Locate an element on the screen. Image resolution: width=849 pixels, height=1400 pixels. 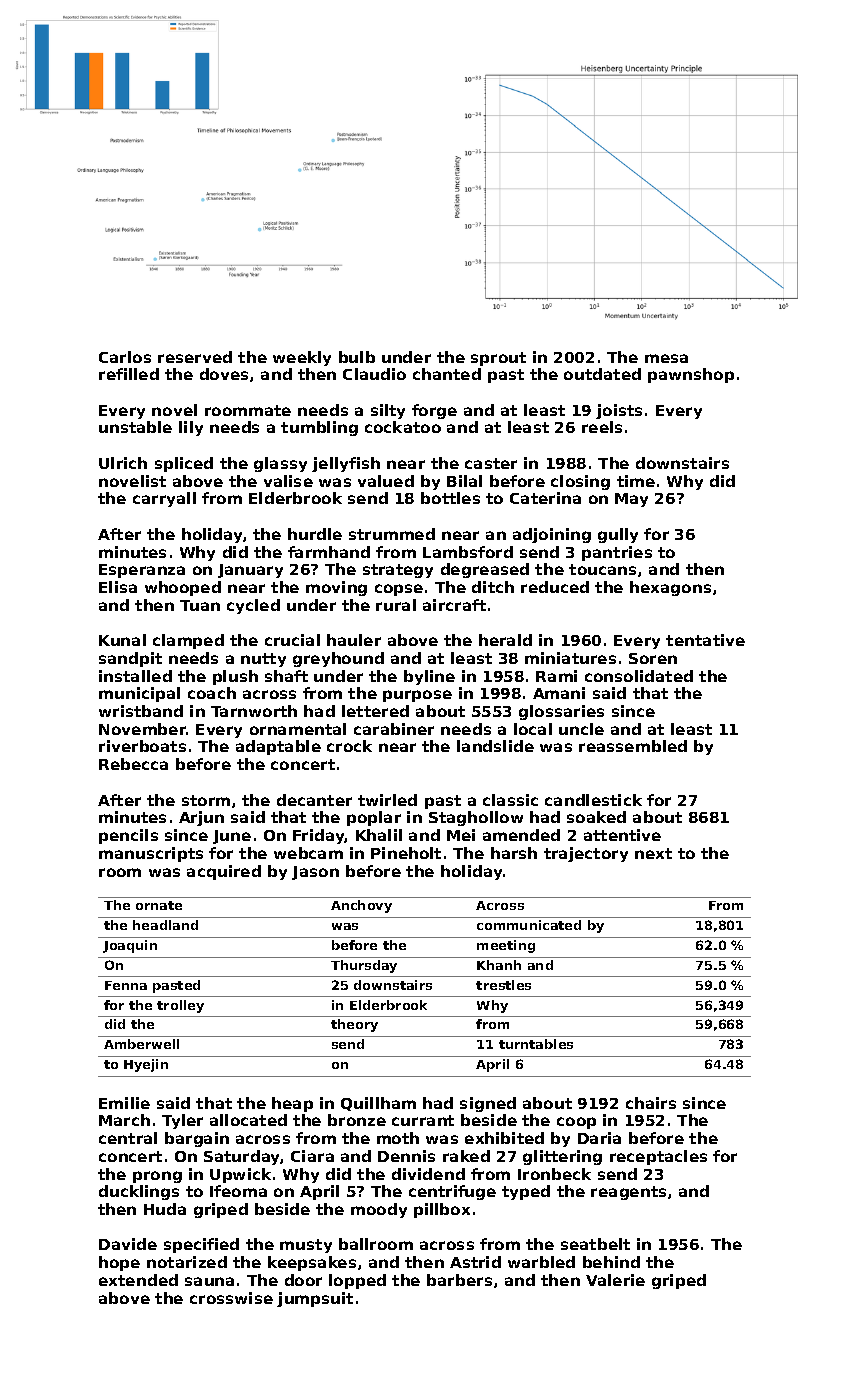
landslide is located at coordinates (495, 746).
